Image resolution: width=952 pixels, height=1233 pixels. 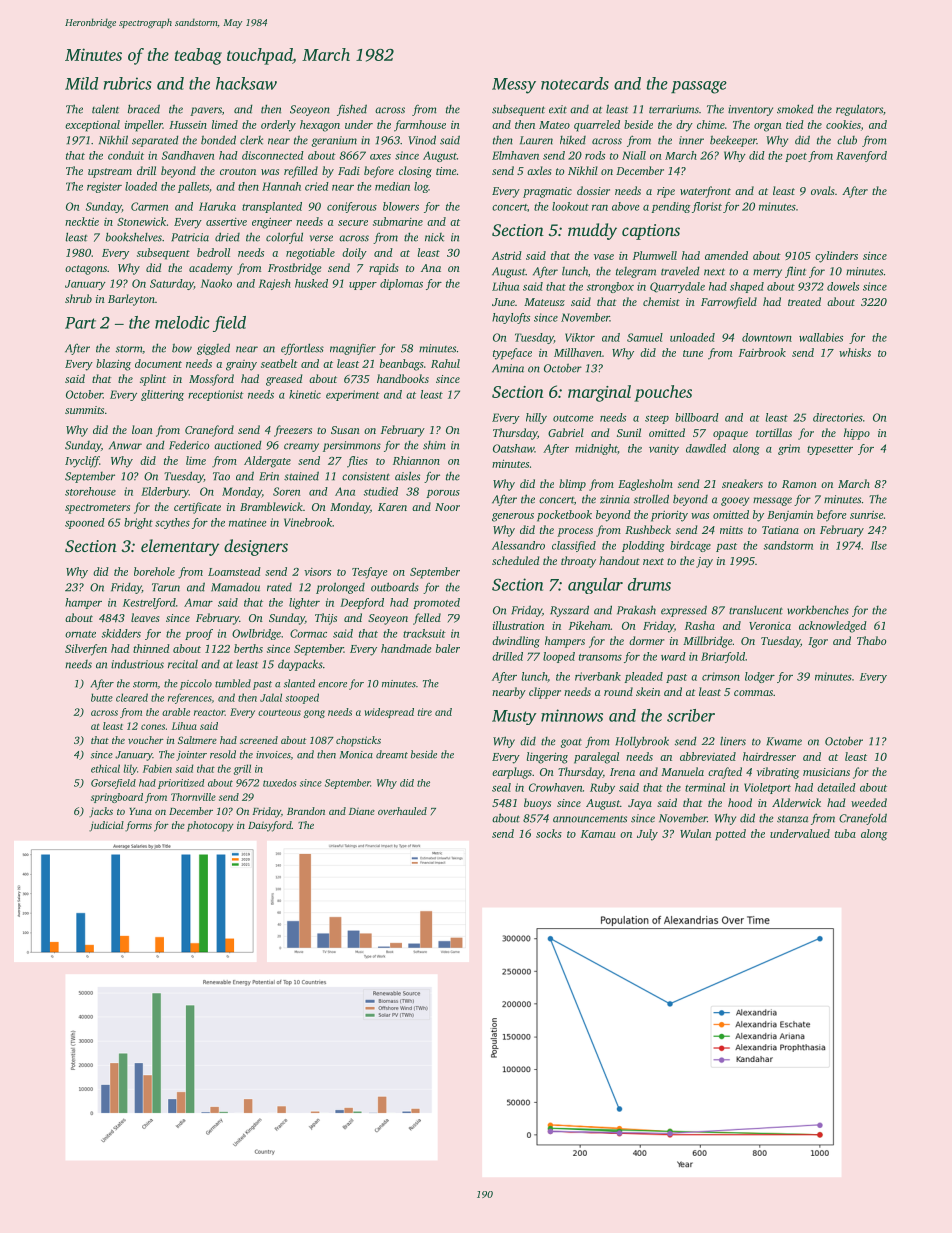 What do you see at coordinates (796, 802) in the document?
I see `Alderwick` at bounding box center [796, 802].
